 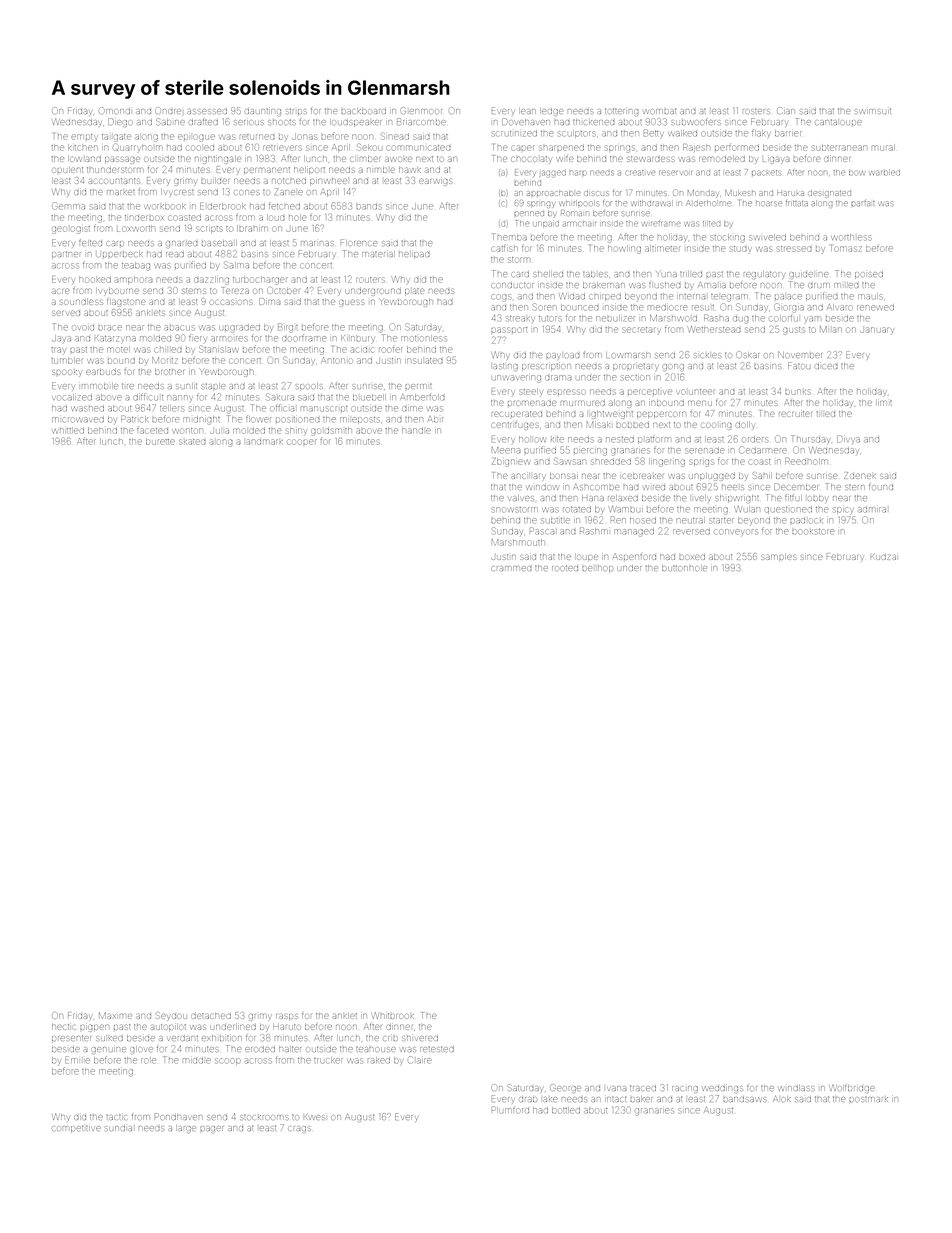 I want to click on hectic, so click(x=63, y=1027).
